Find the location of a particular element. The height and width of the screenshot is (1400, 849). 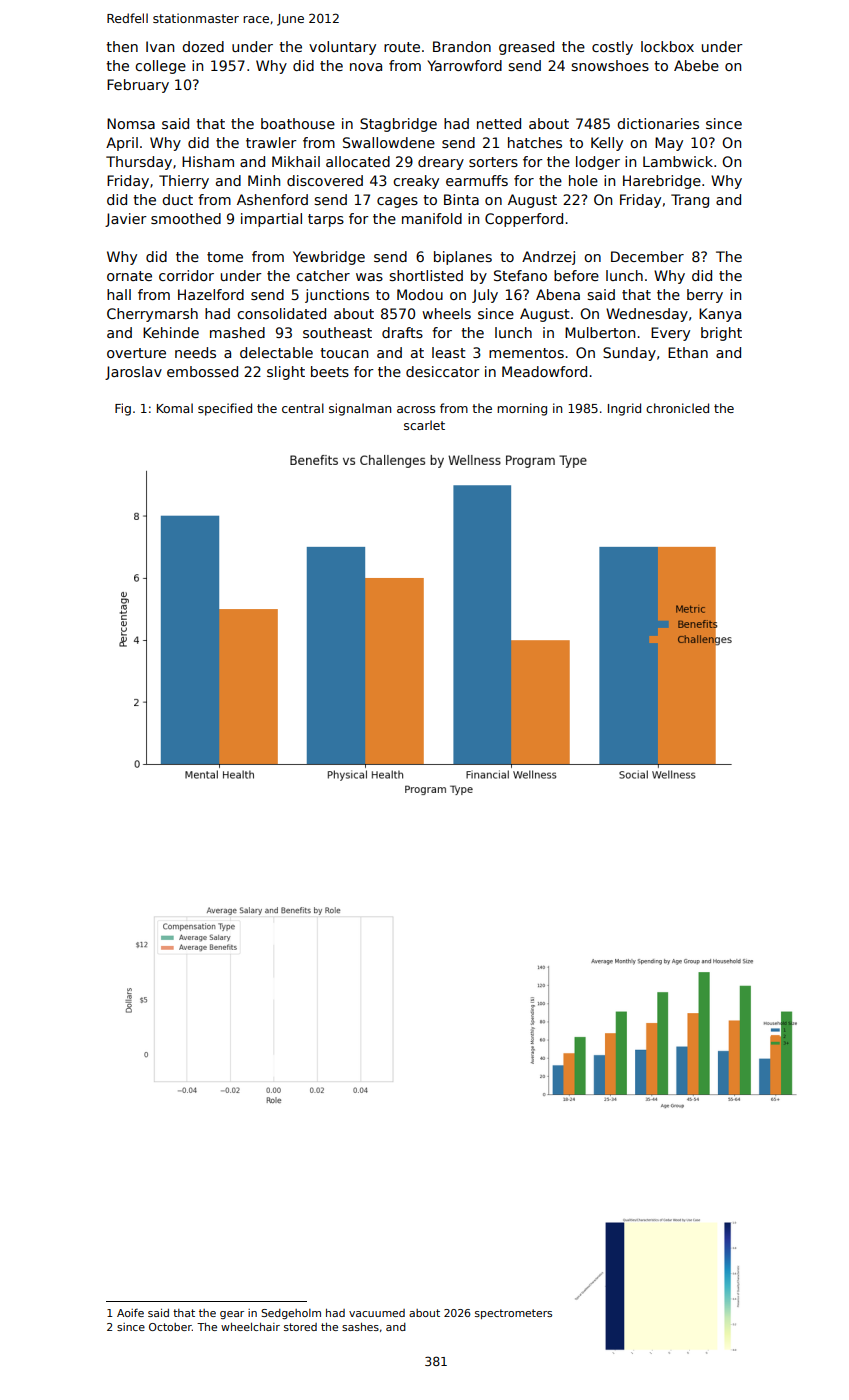

Komal is located at coordinates (175, 408).
